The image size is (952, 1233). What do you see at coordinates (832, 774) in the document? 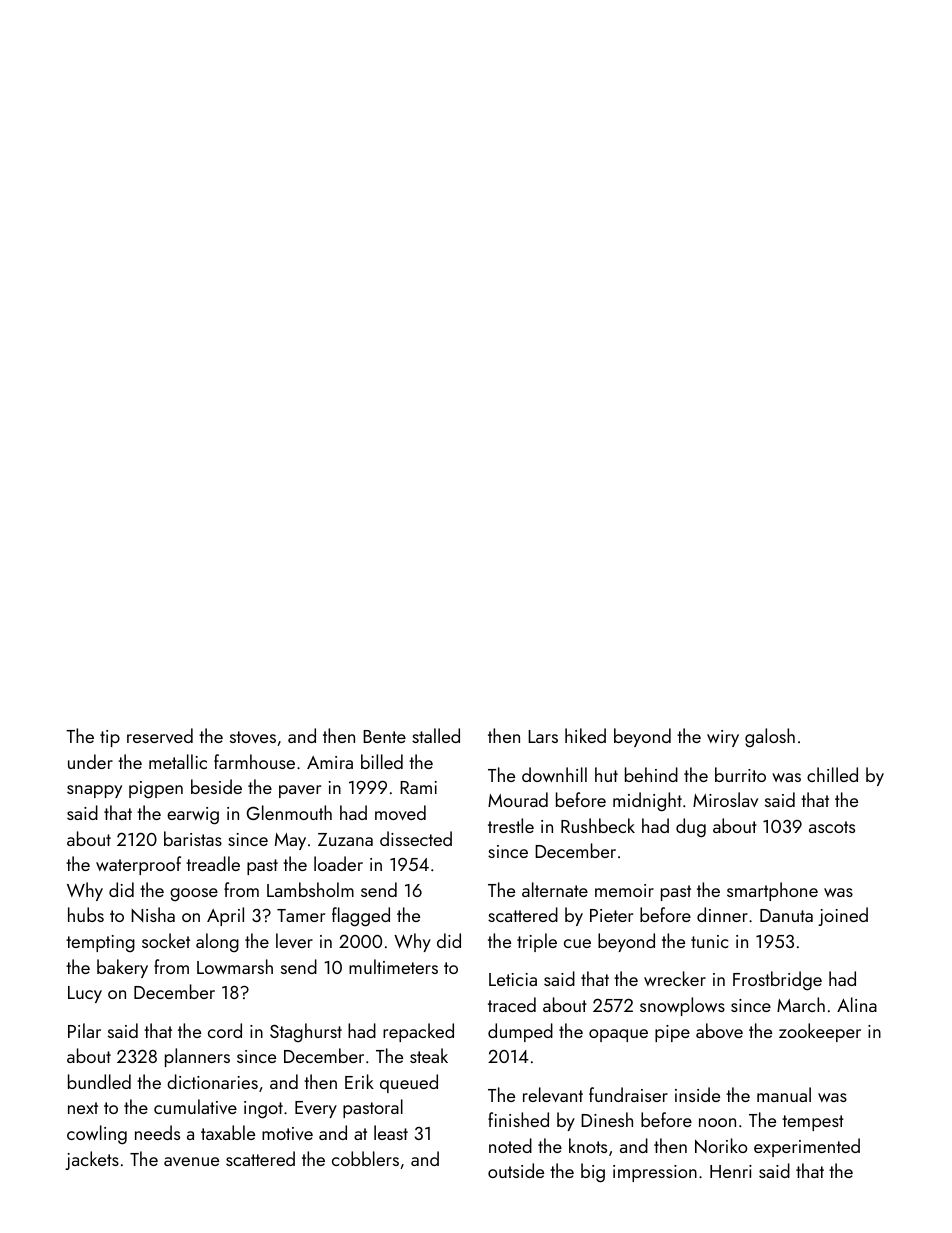
I see `chilled` at bounding box center [832, 774].
